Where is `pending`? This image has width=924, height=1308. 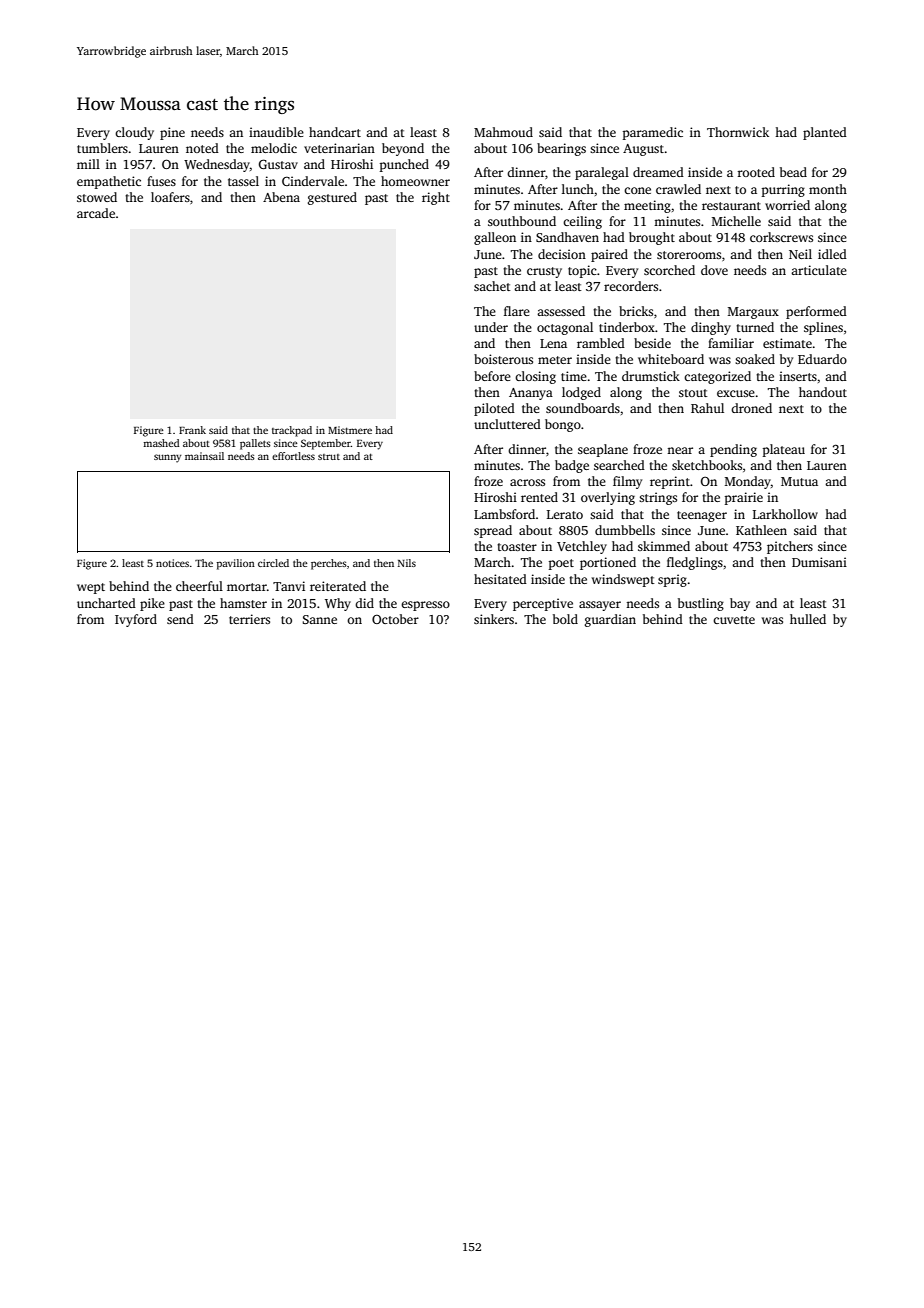
pending is located at coordinates (733, 450).
